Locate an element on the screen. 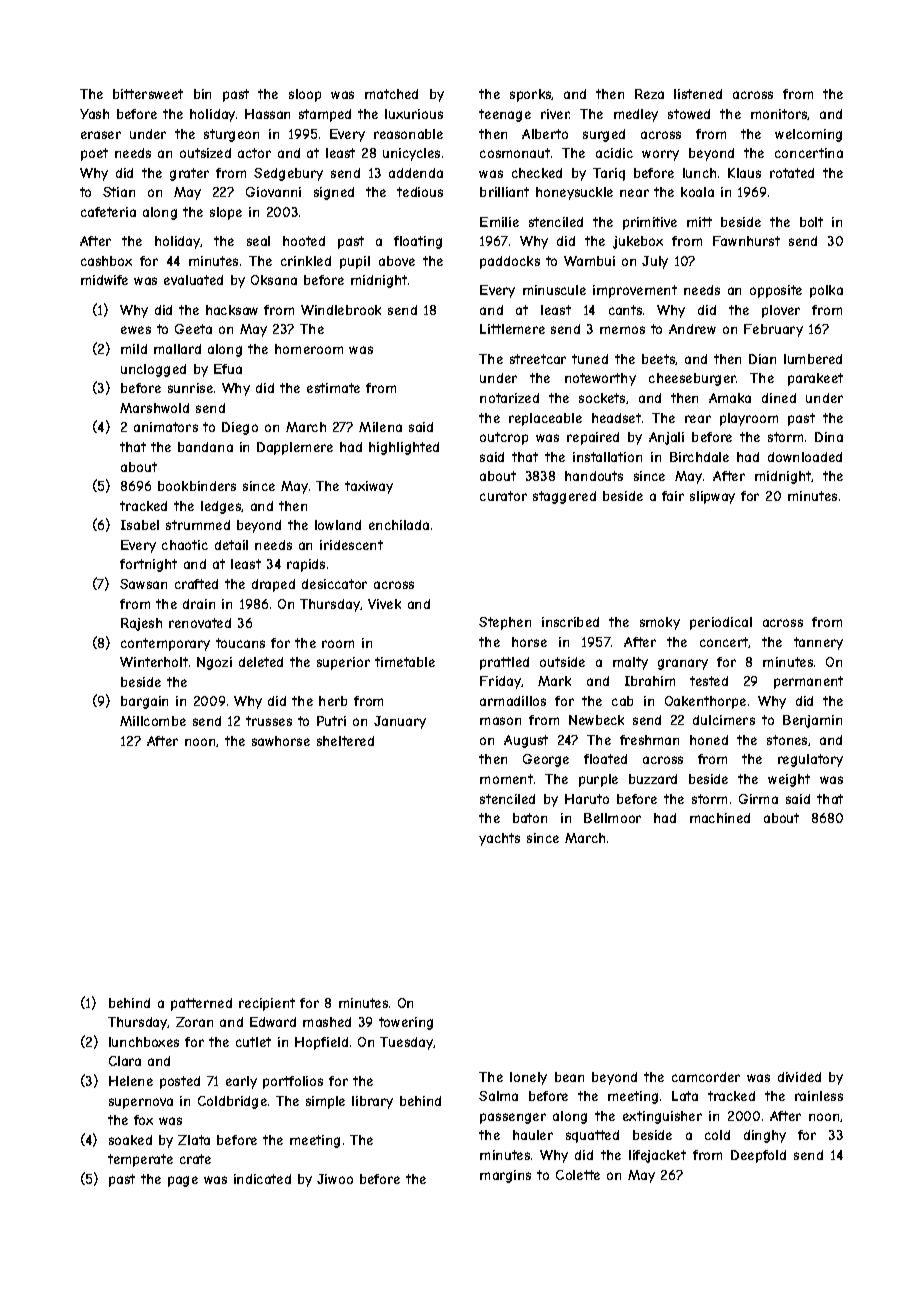 This screenshot has height=1314, width=924. matched is located at coordinates (391, 94).
